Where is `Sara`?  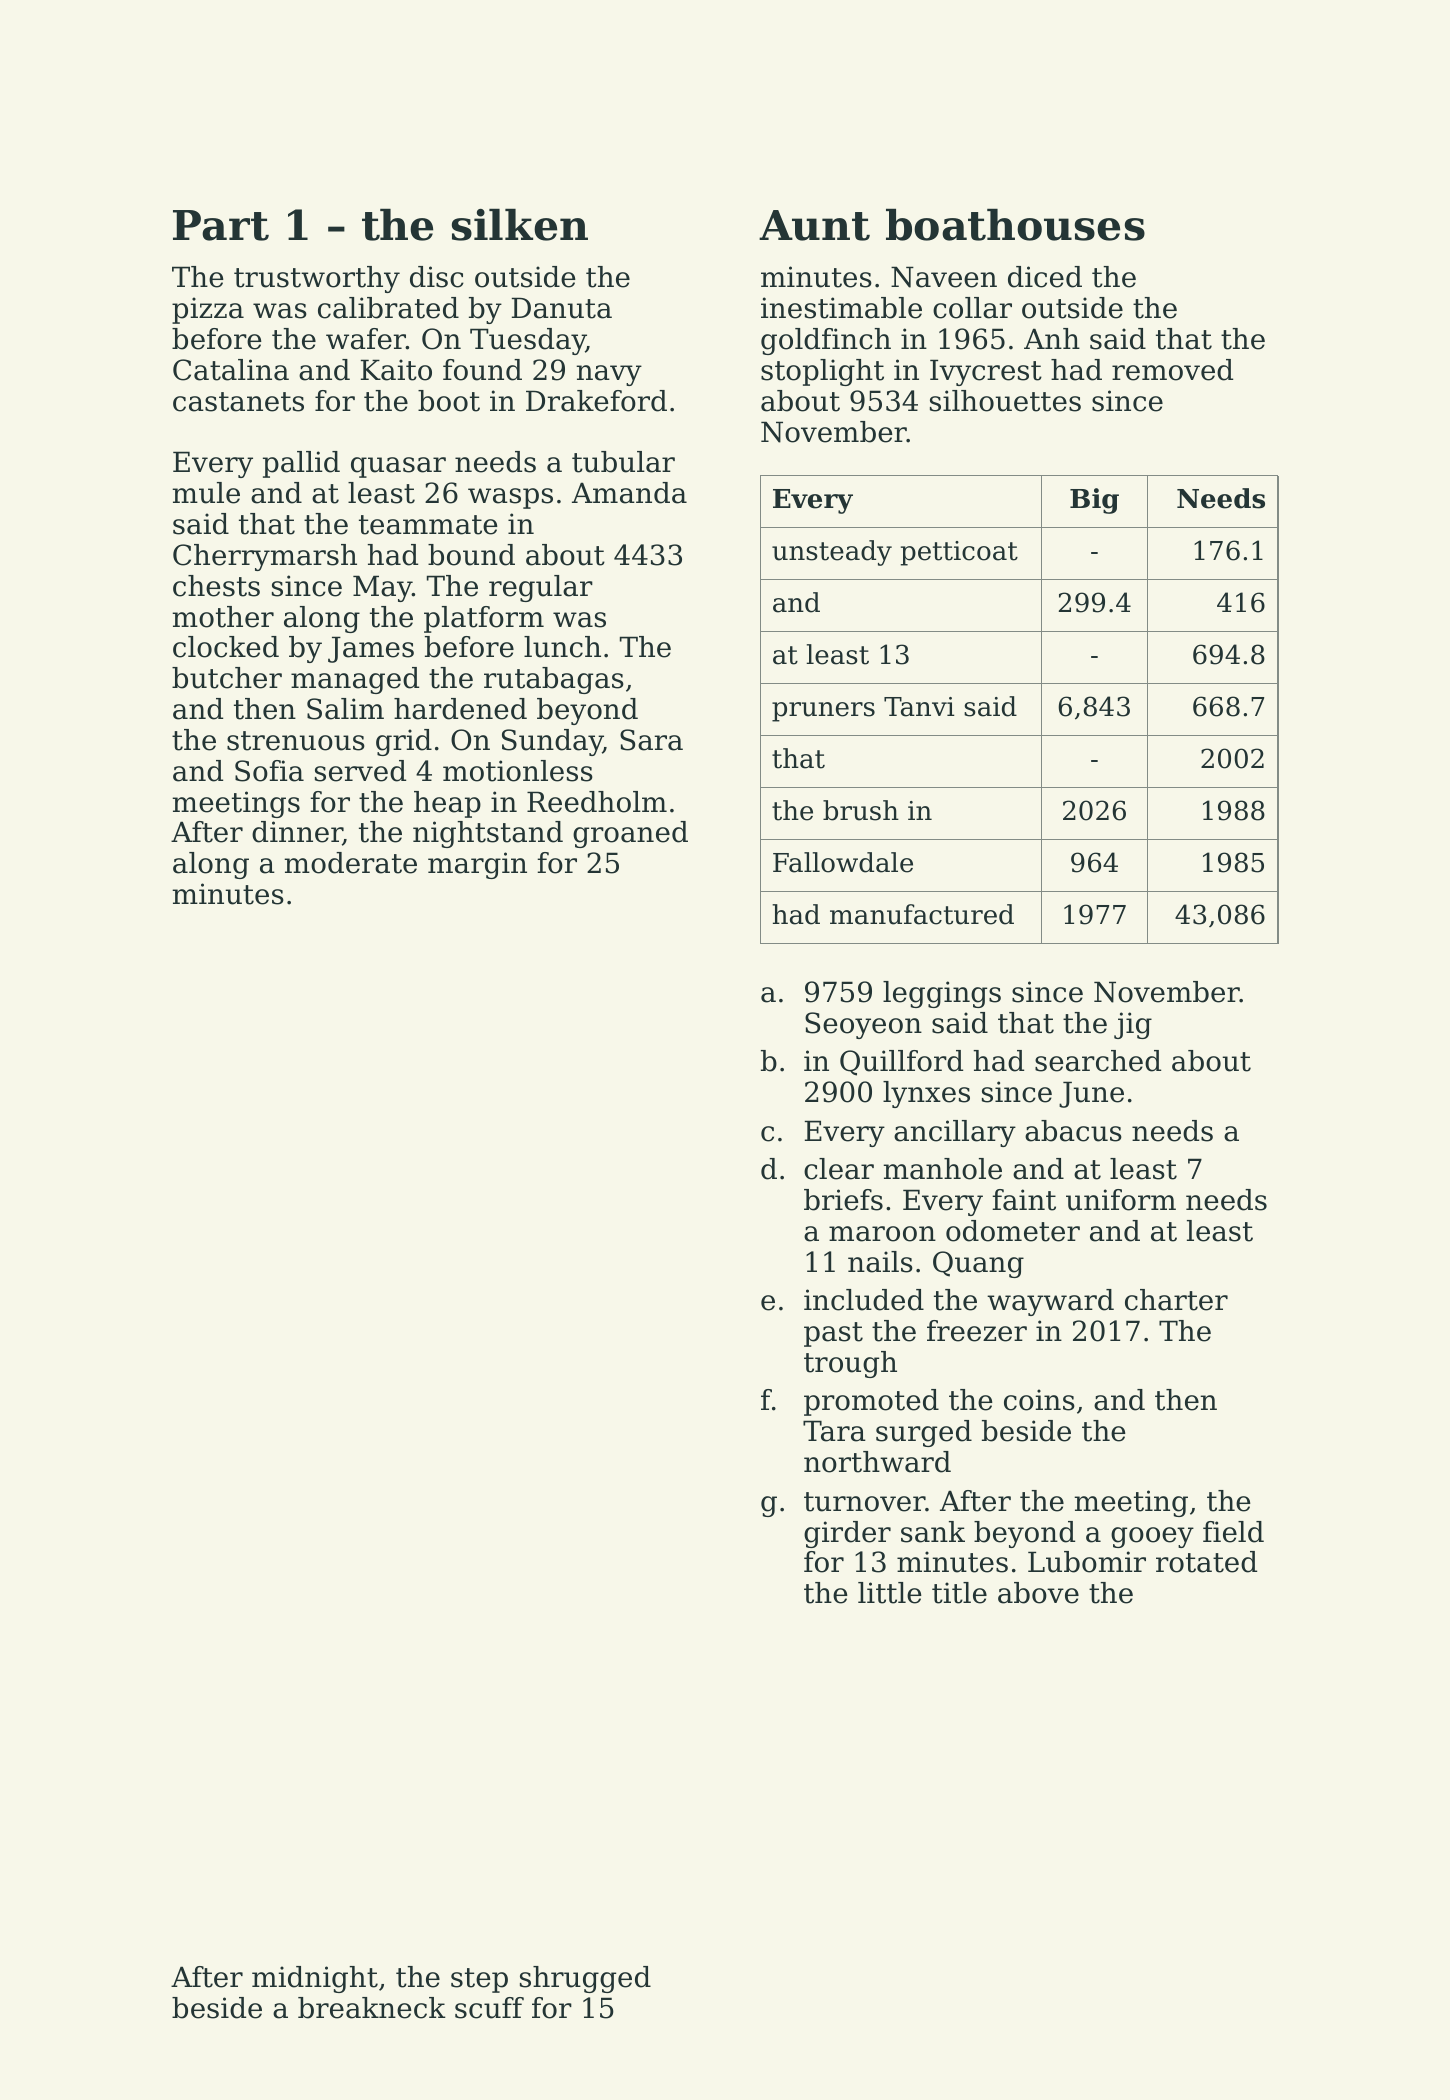 Sara is located at coordinates (651, 740).
